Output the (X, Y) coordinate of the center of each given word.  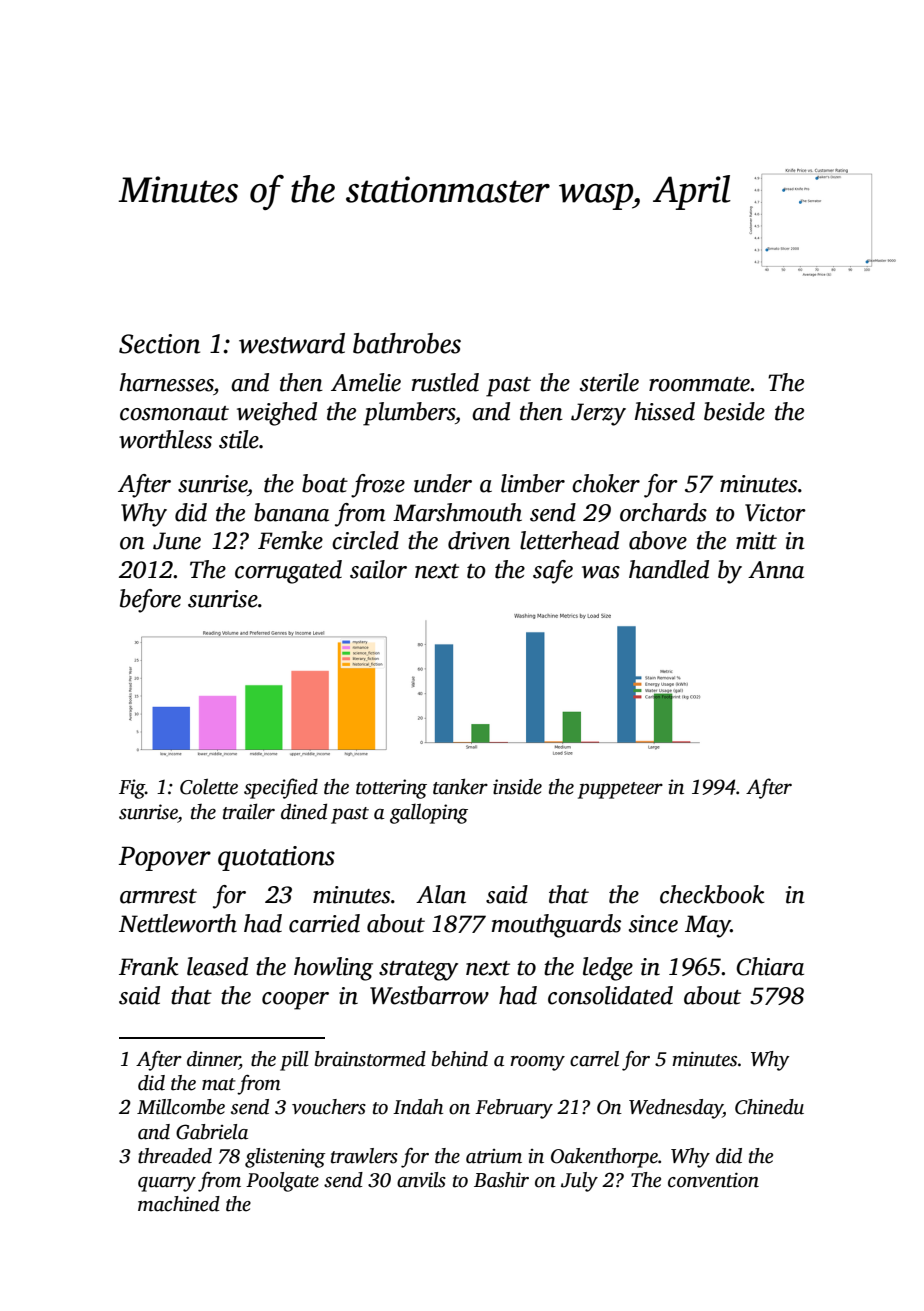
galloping (429, 813)
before (150, 601)
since (653, 924)
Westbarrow (429, 995)
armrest (158, 896)
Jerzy (598, 414)
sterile (609, 382)
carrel (594, 1059)
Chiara (770, 966)
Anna (776, 570)
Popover (165, 858)
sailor (378, 569)
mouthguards (556, 926)
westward (292, 343)
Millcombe (181, 1107)
